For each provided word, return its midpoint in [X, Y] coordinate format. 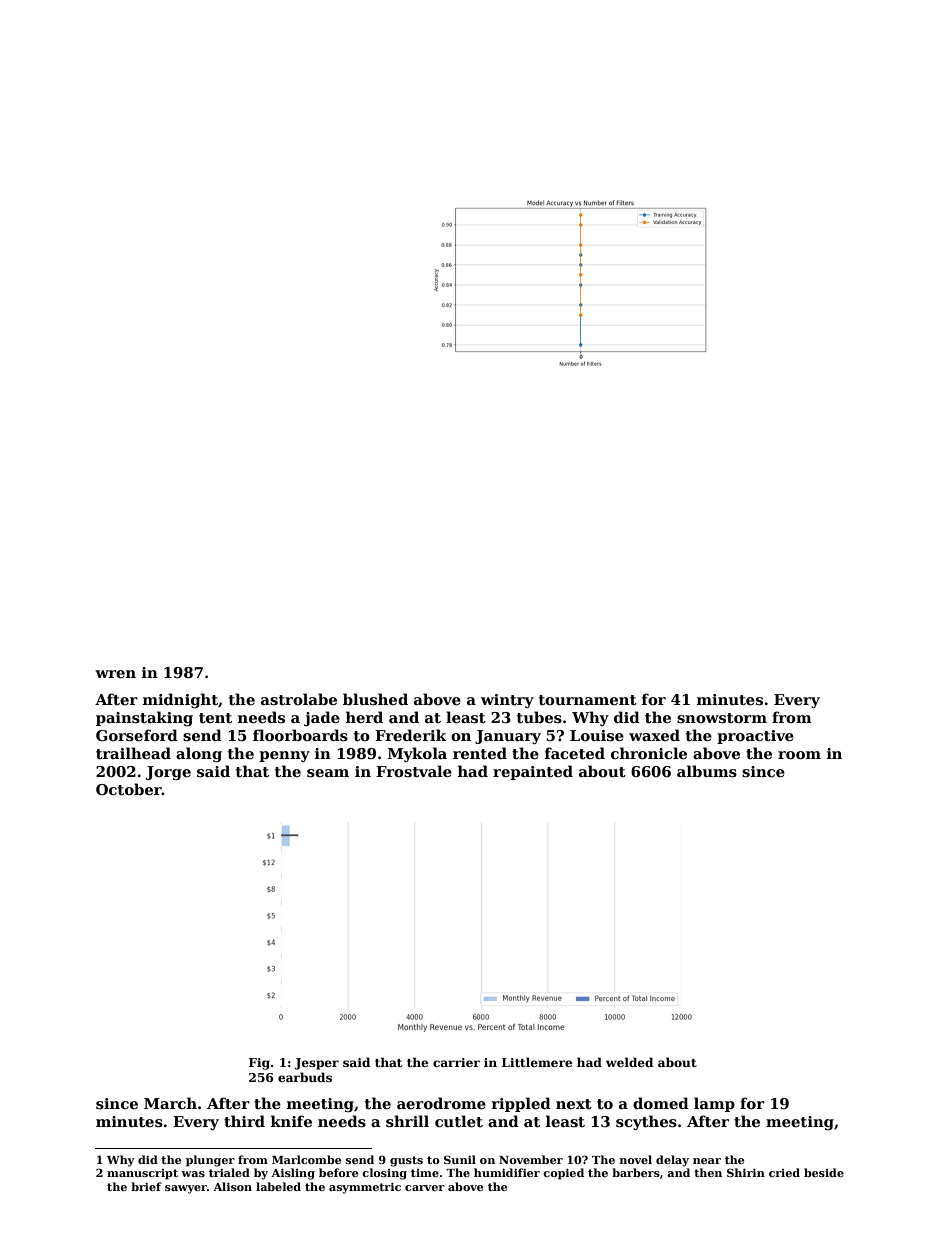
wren [115, 674]
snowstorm [722, 718]
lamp [714, 1104]
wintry [507, 701]
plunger [210, 1161]
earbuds [305, 1077]
